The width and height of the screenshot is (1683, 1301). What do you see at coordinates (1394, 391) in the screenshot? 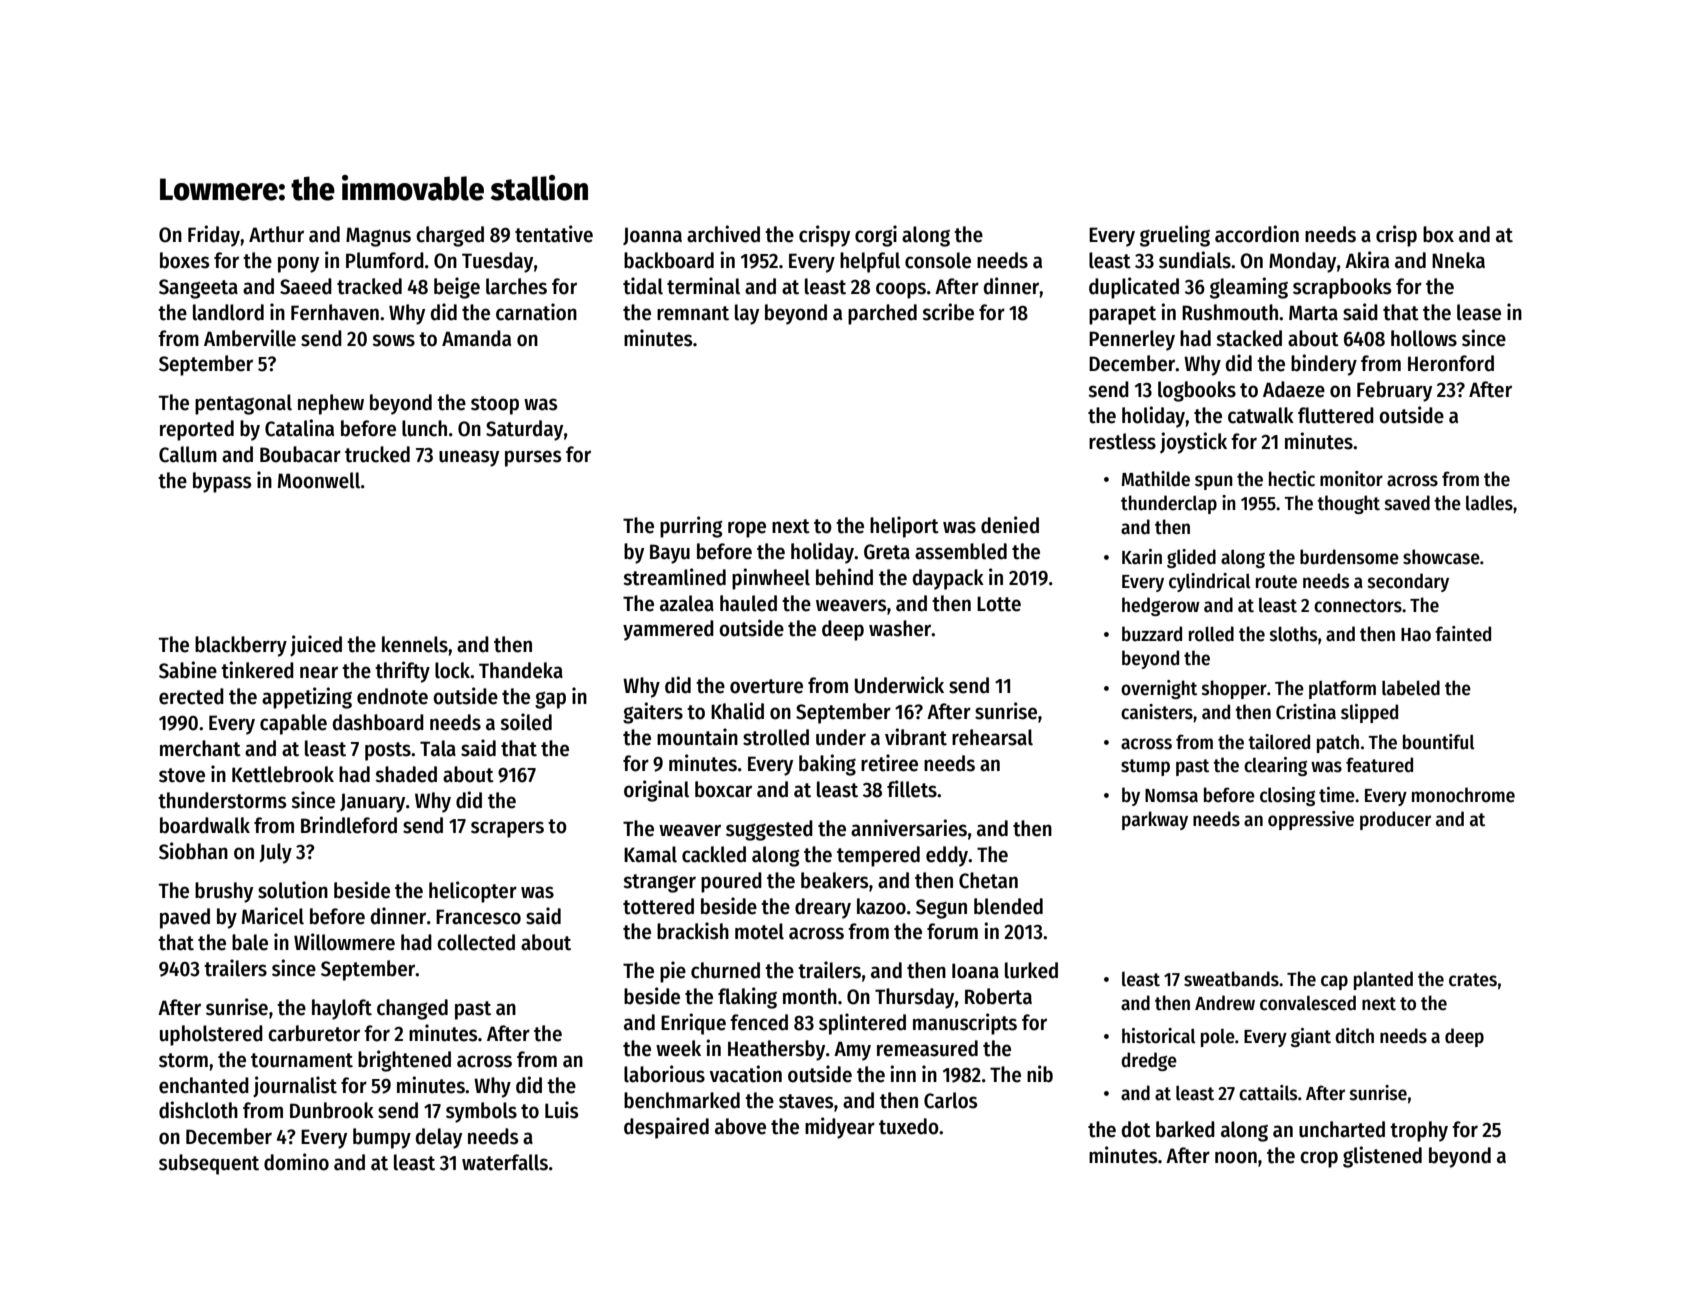
I see `February` at bounding box center [1394, 391].
